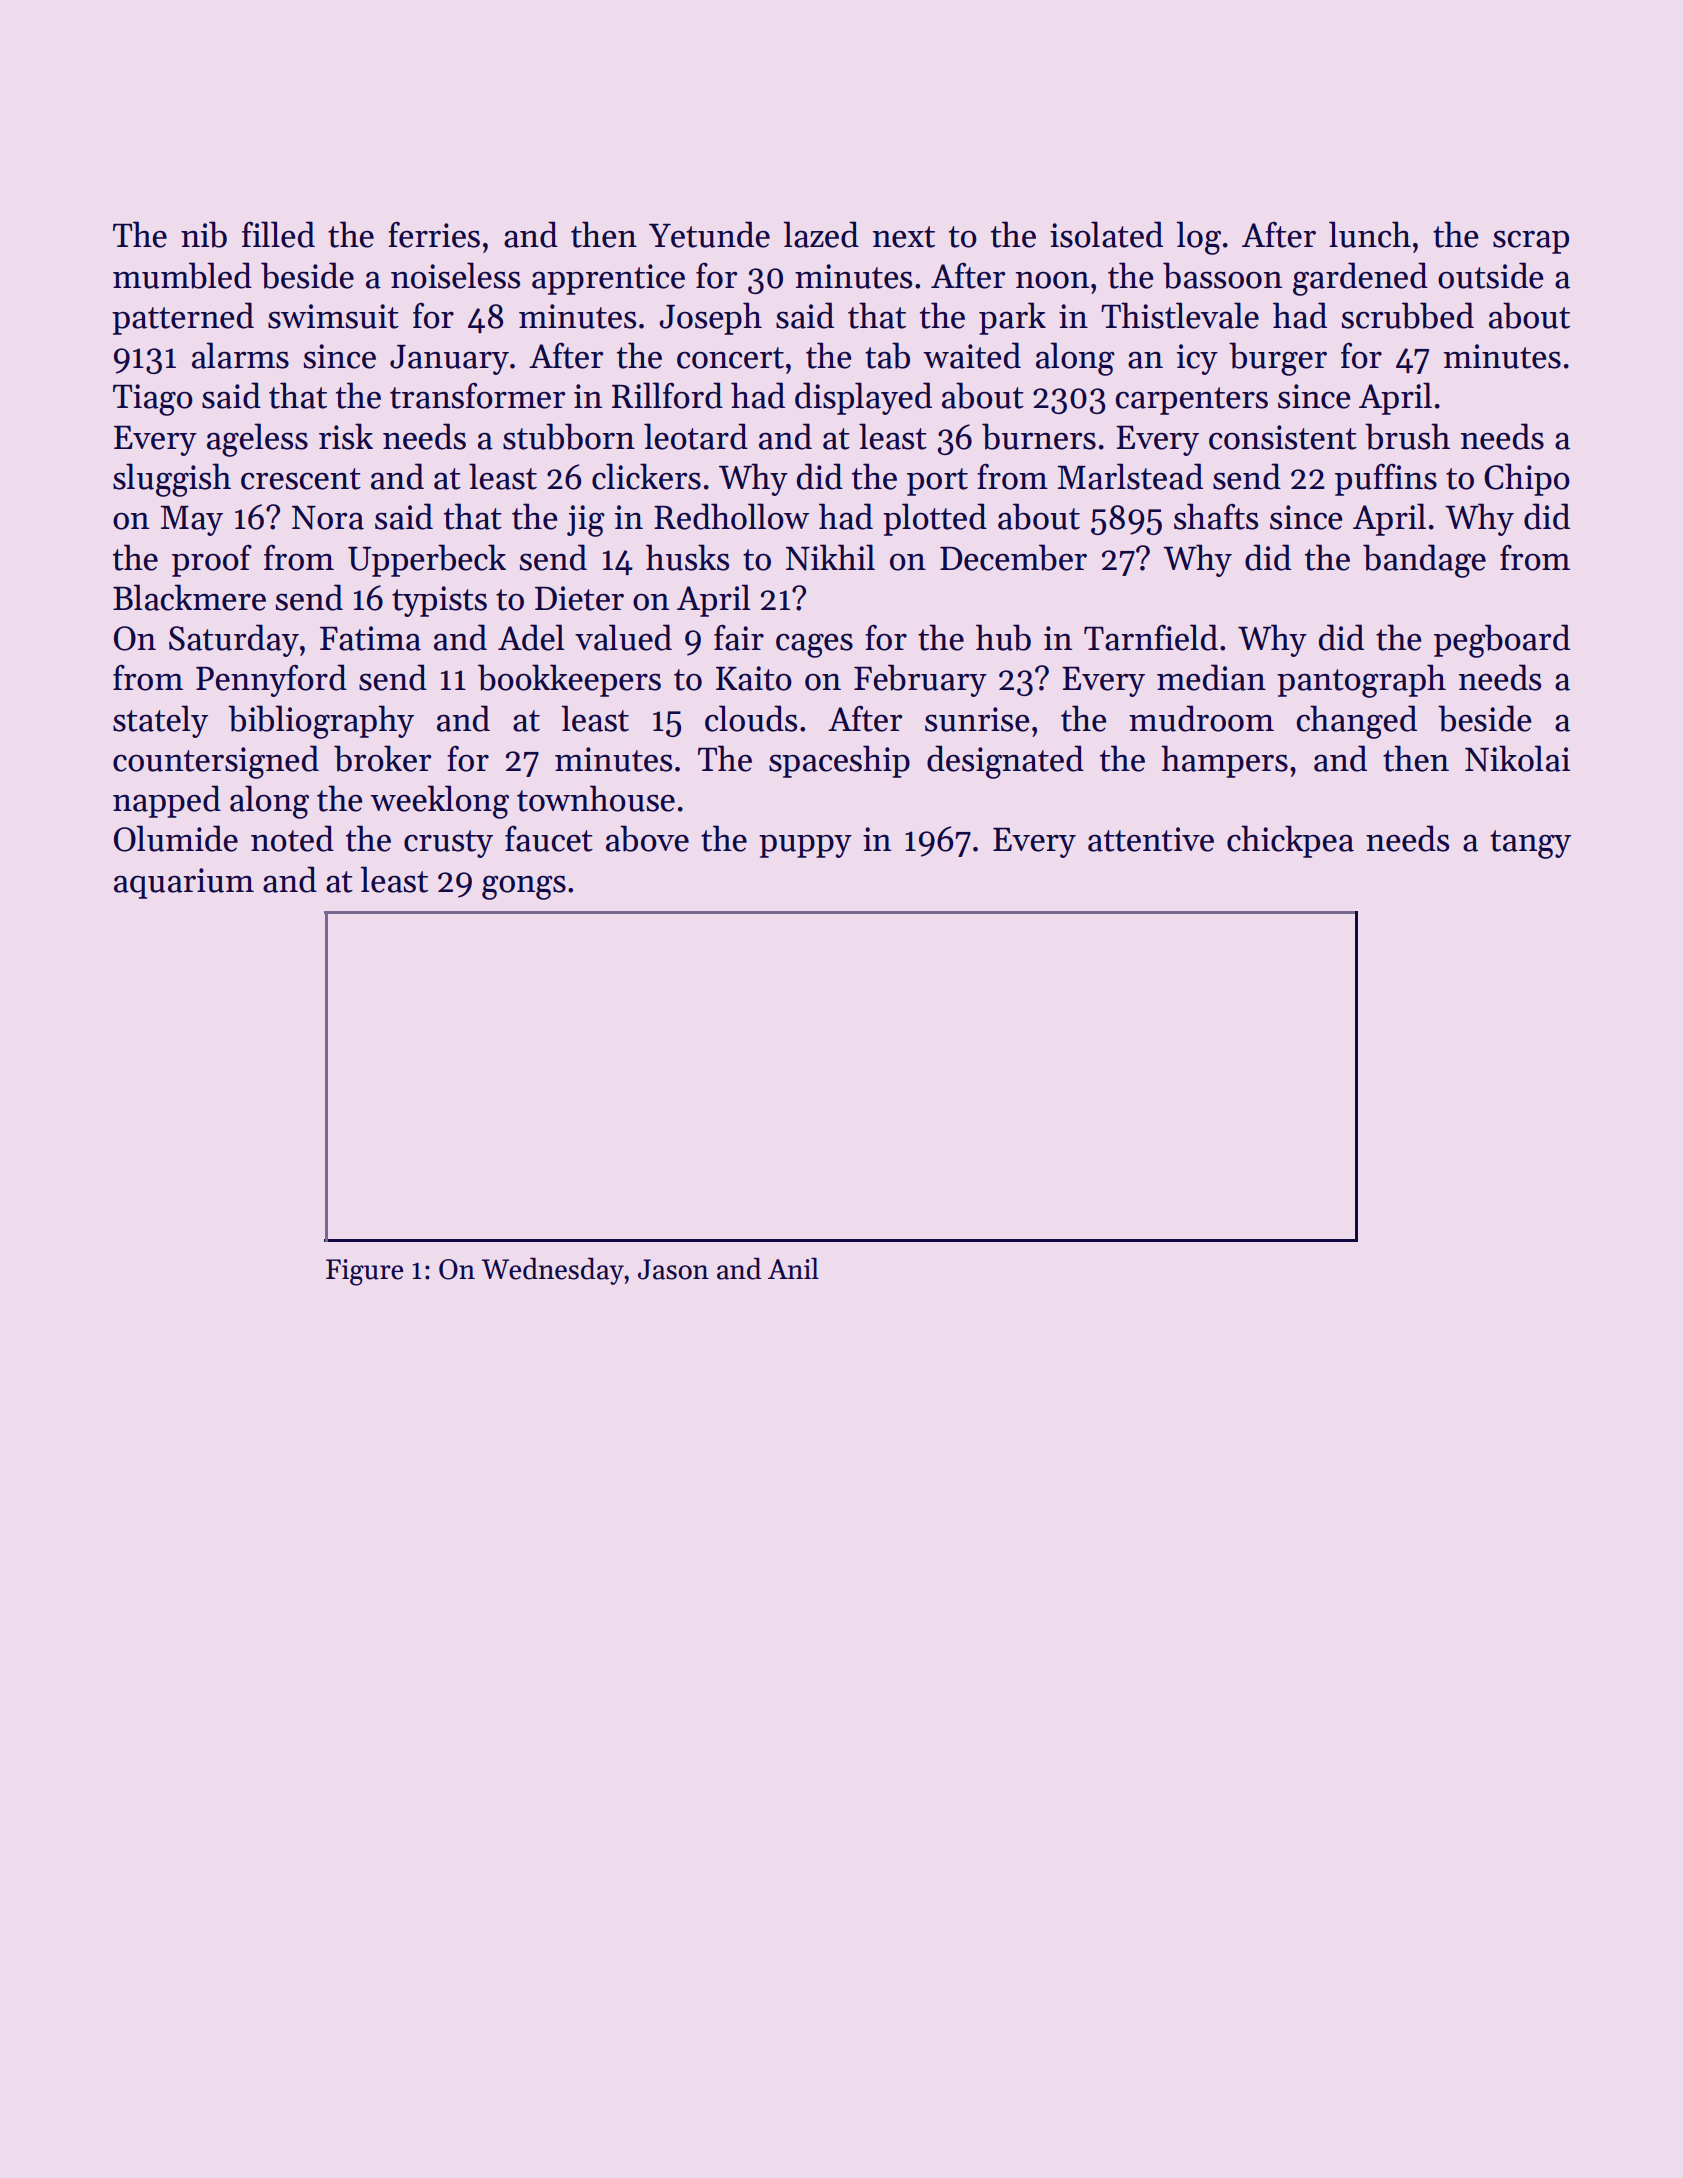 This screenshot has height=2178, width=1683. I want to click on Figure, so click(365, 1272).
